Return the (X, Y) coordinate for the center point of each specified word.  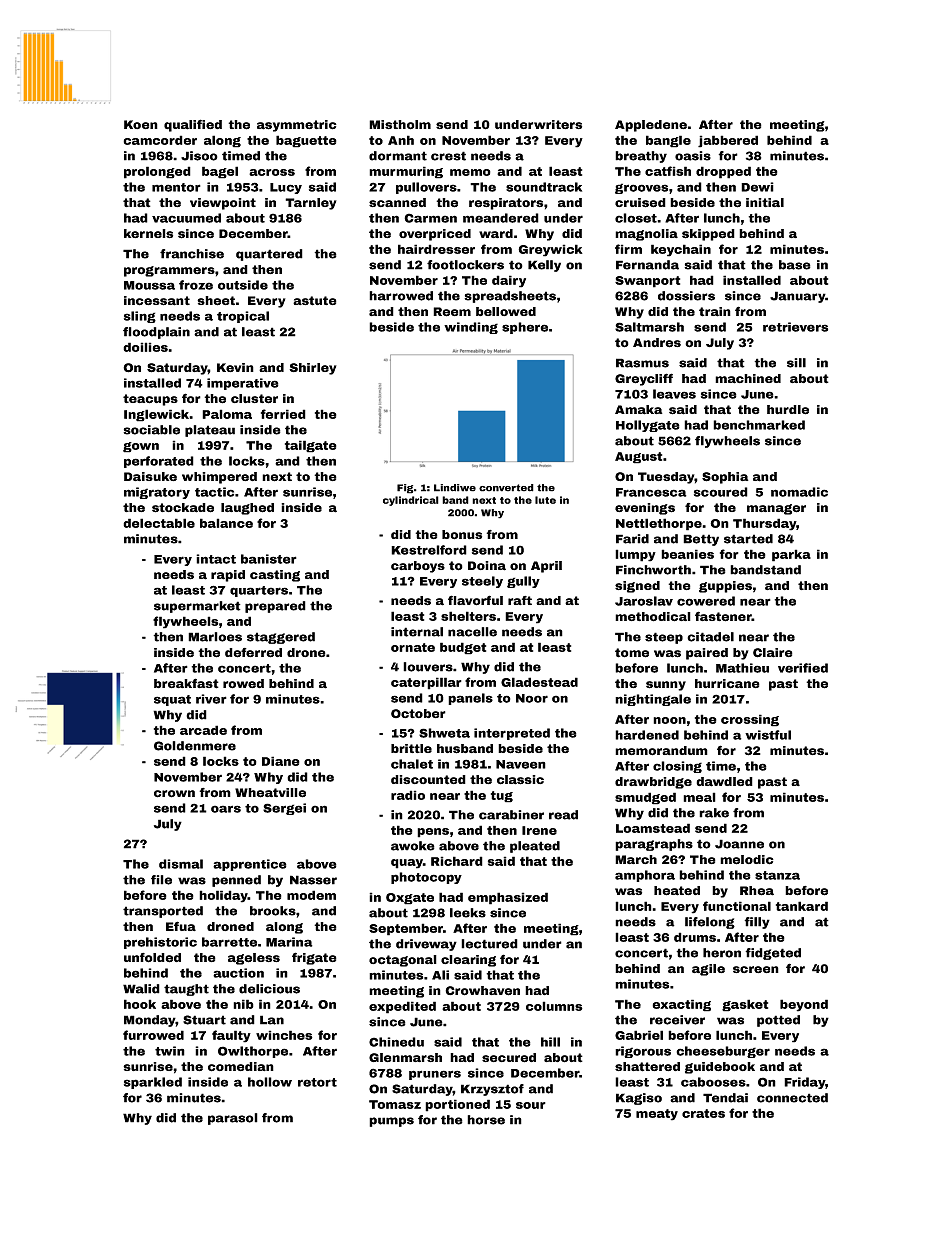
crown (174, 794)
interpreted (512, 734)
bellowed (506, 311)
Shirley (313, 369)
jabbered (728, 141)
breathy (641, 157)
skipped (708, 235)
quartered (269, 255)
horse (486, 1120)
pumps (391, 1122)
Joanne (739, 844)
